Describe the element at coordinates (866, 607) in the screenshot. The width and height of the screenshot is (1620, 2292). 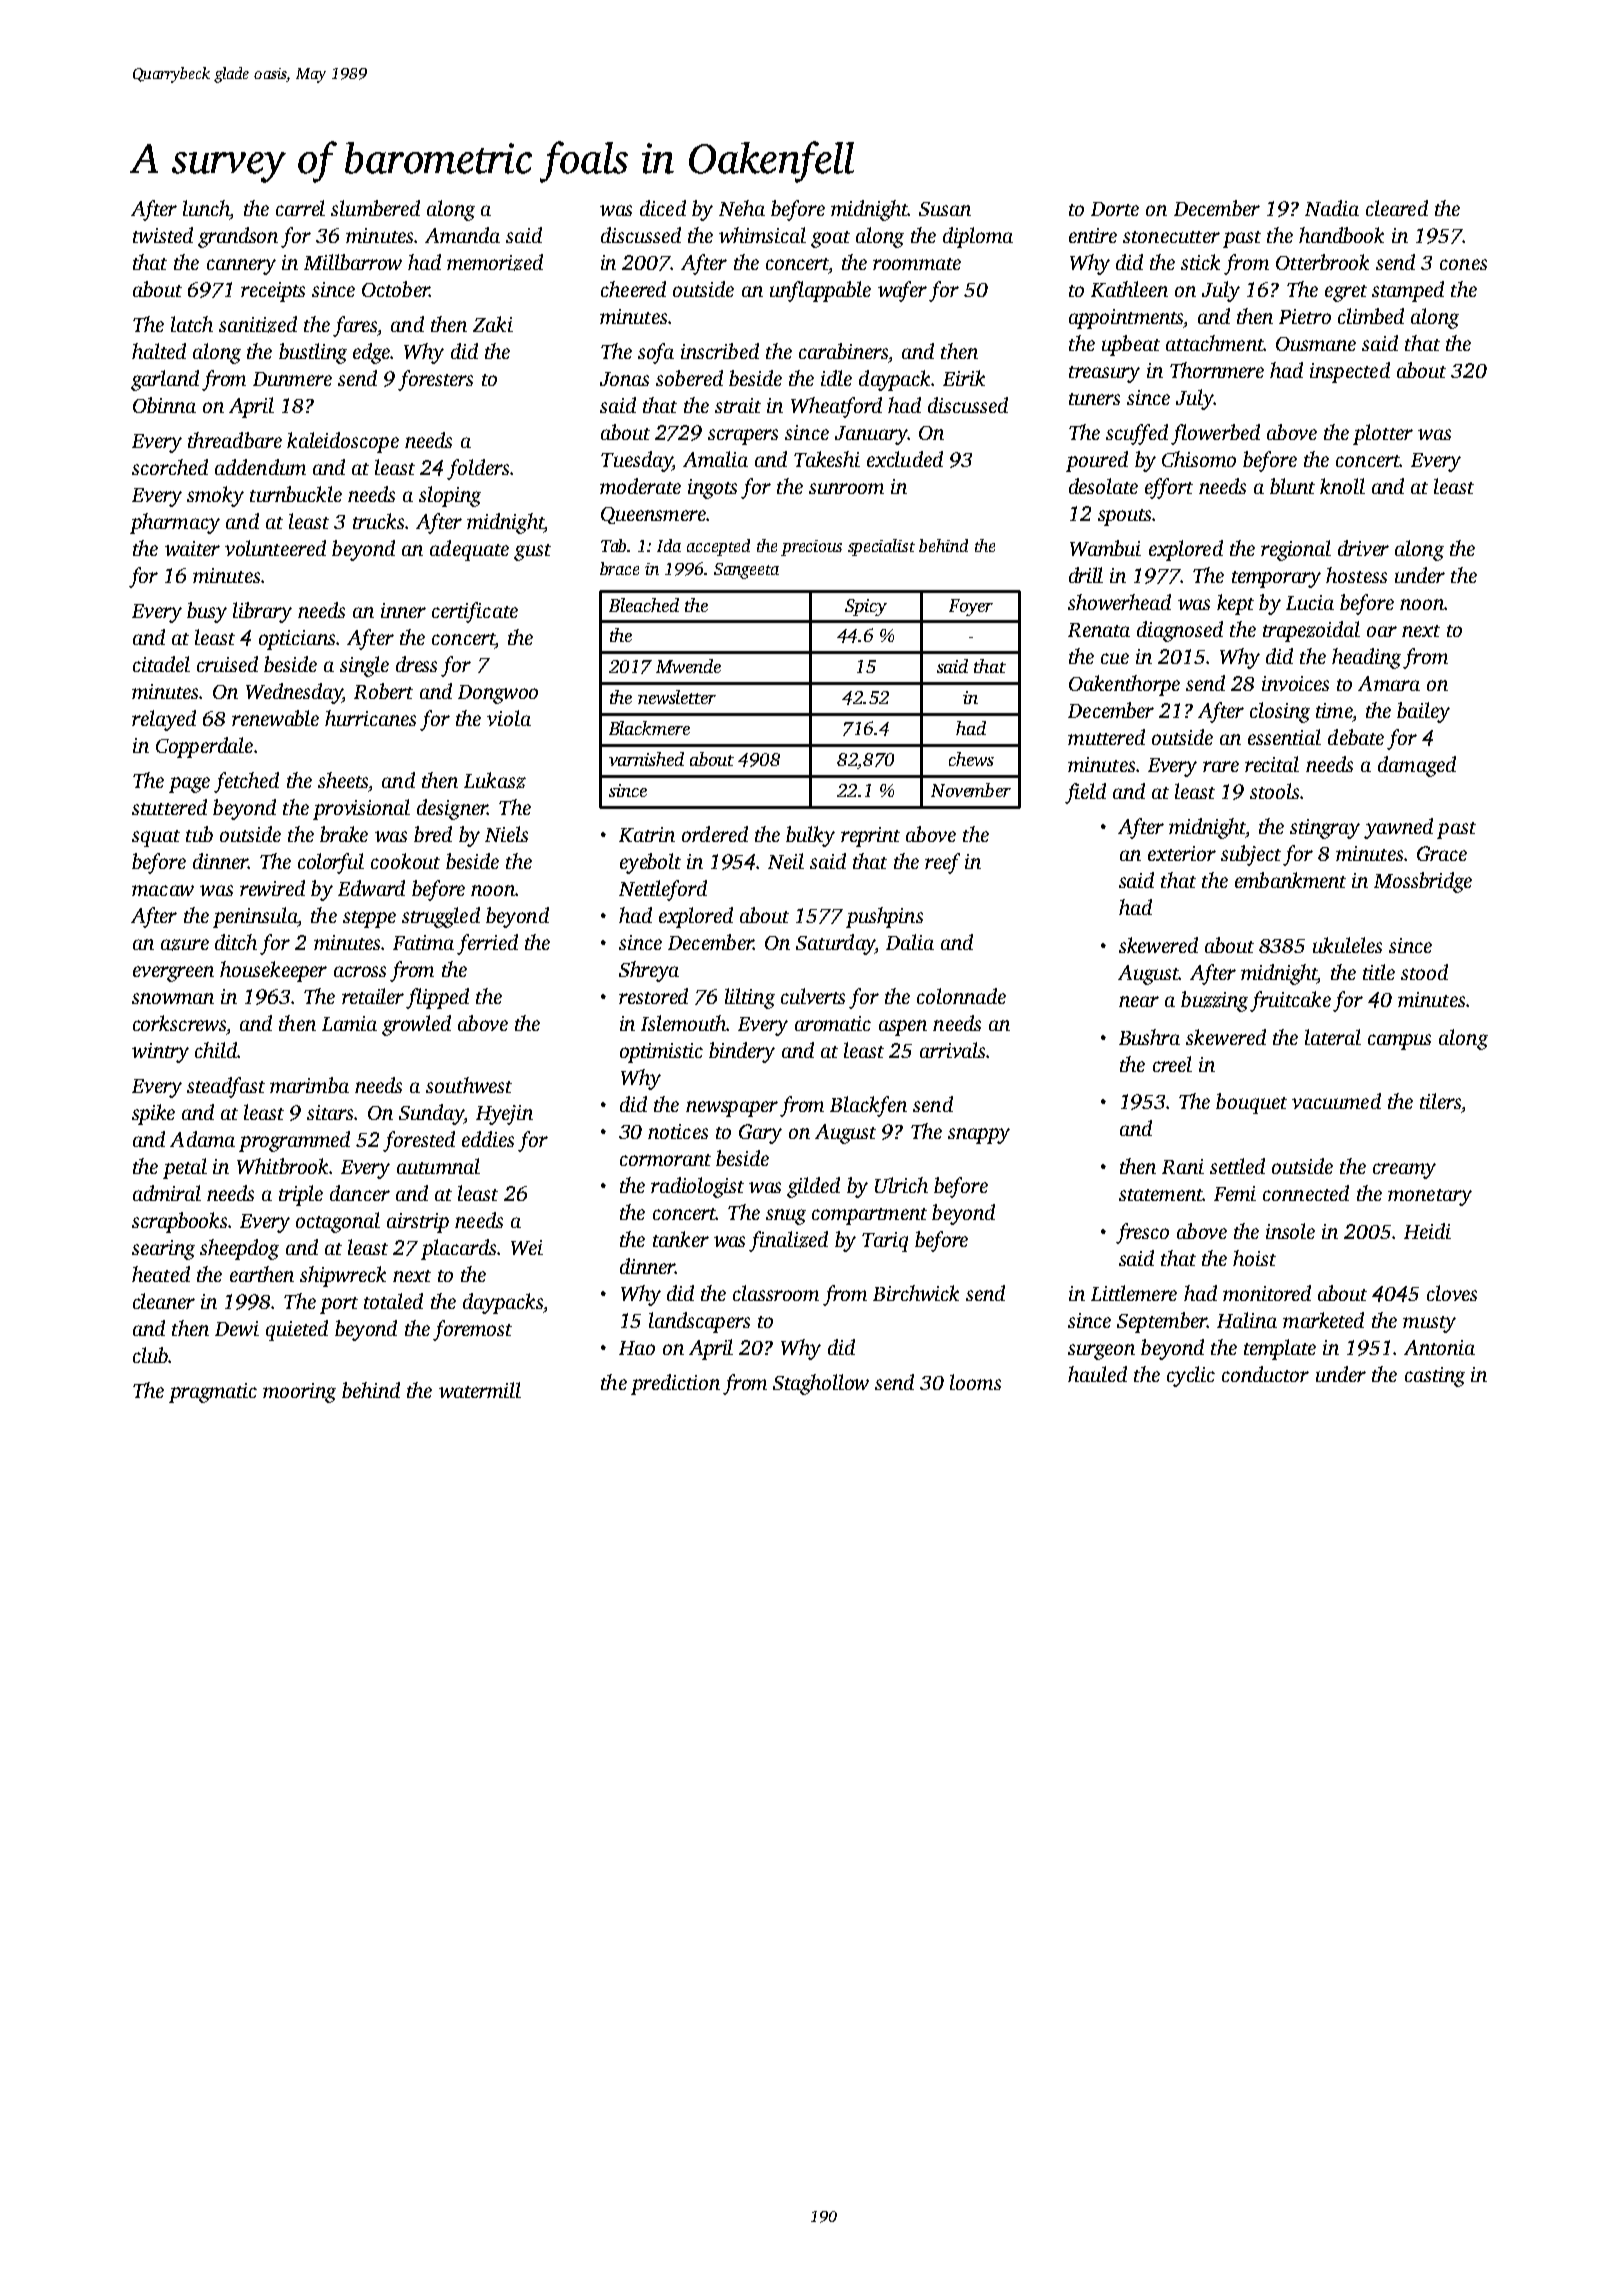
I see `Spicy` at that location.
